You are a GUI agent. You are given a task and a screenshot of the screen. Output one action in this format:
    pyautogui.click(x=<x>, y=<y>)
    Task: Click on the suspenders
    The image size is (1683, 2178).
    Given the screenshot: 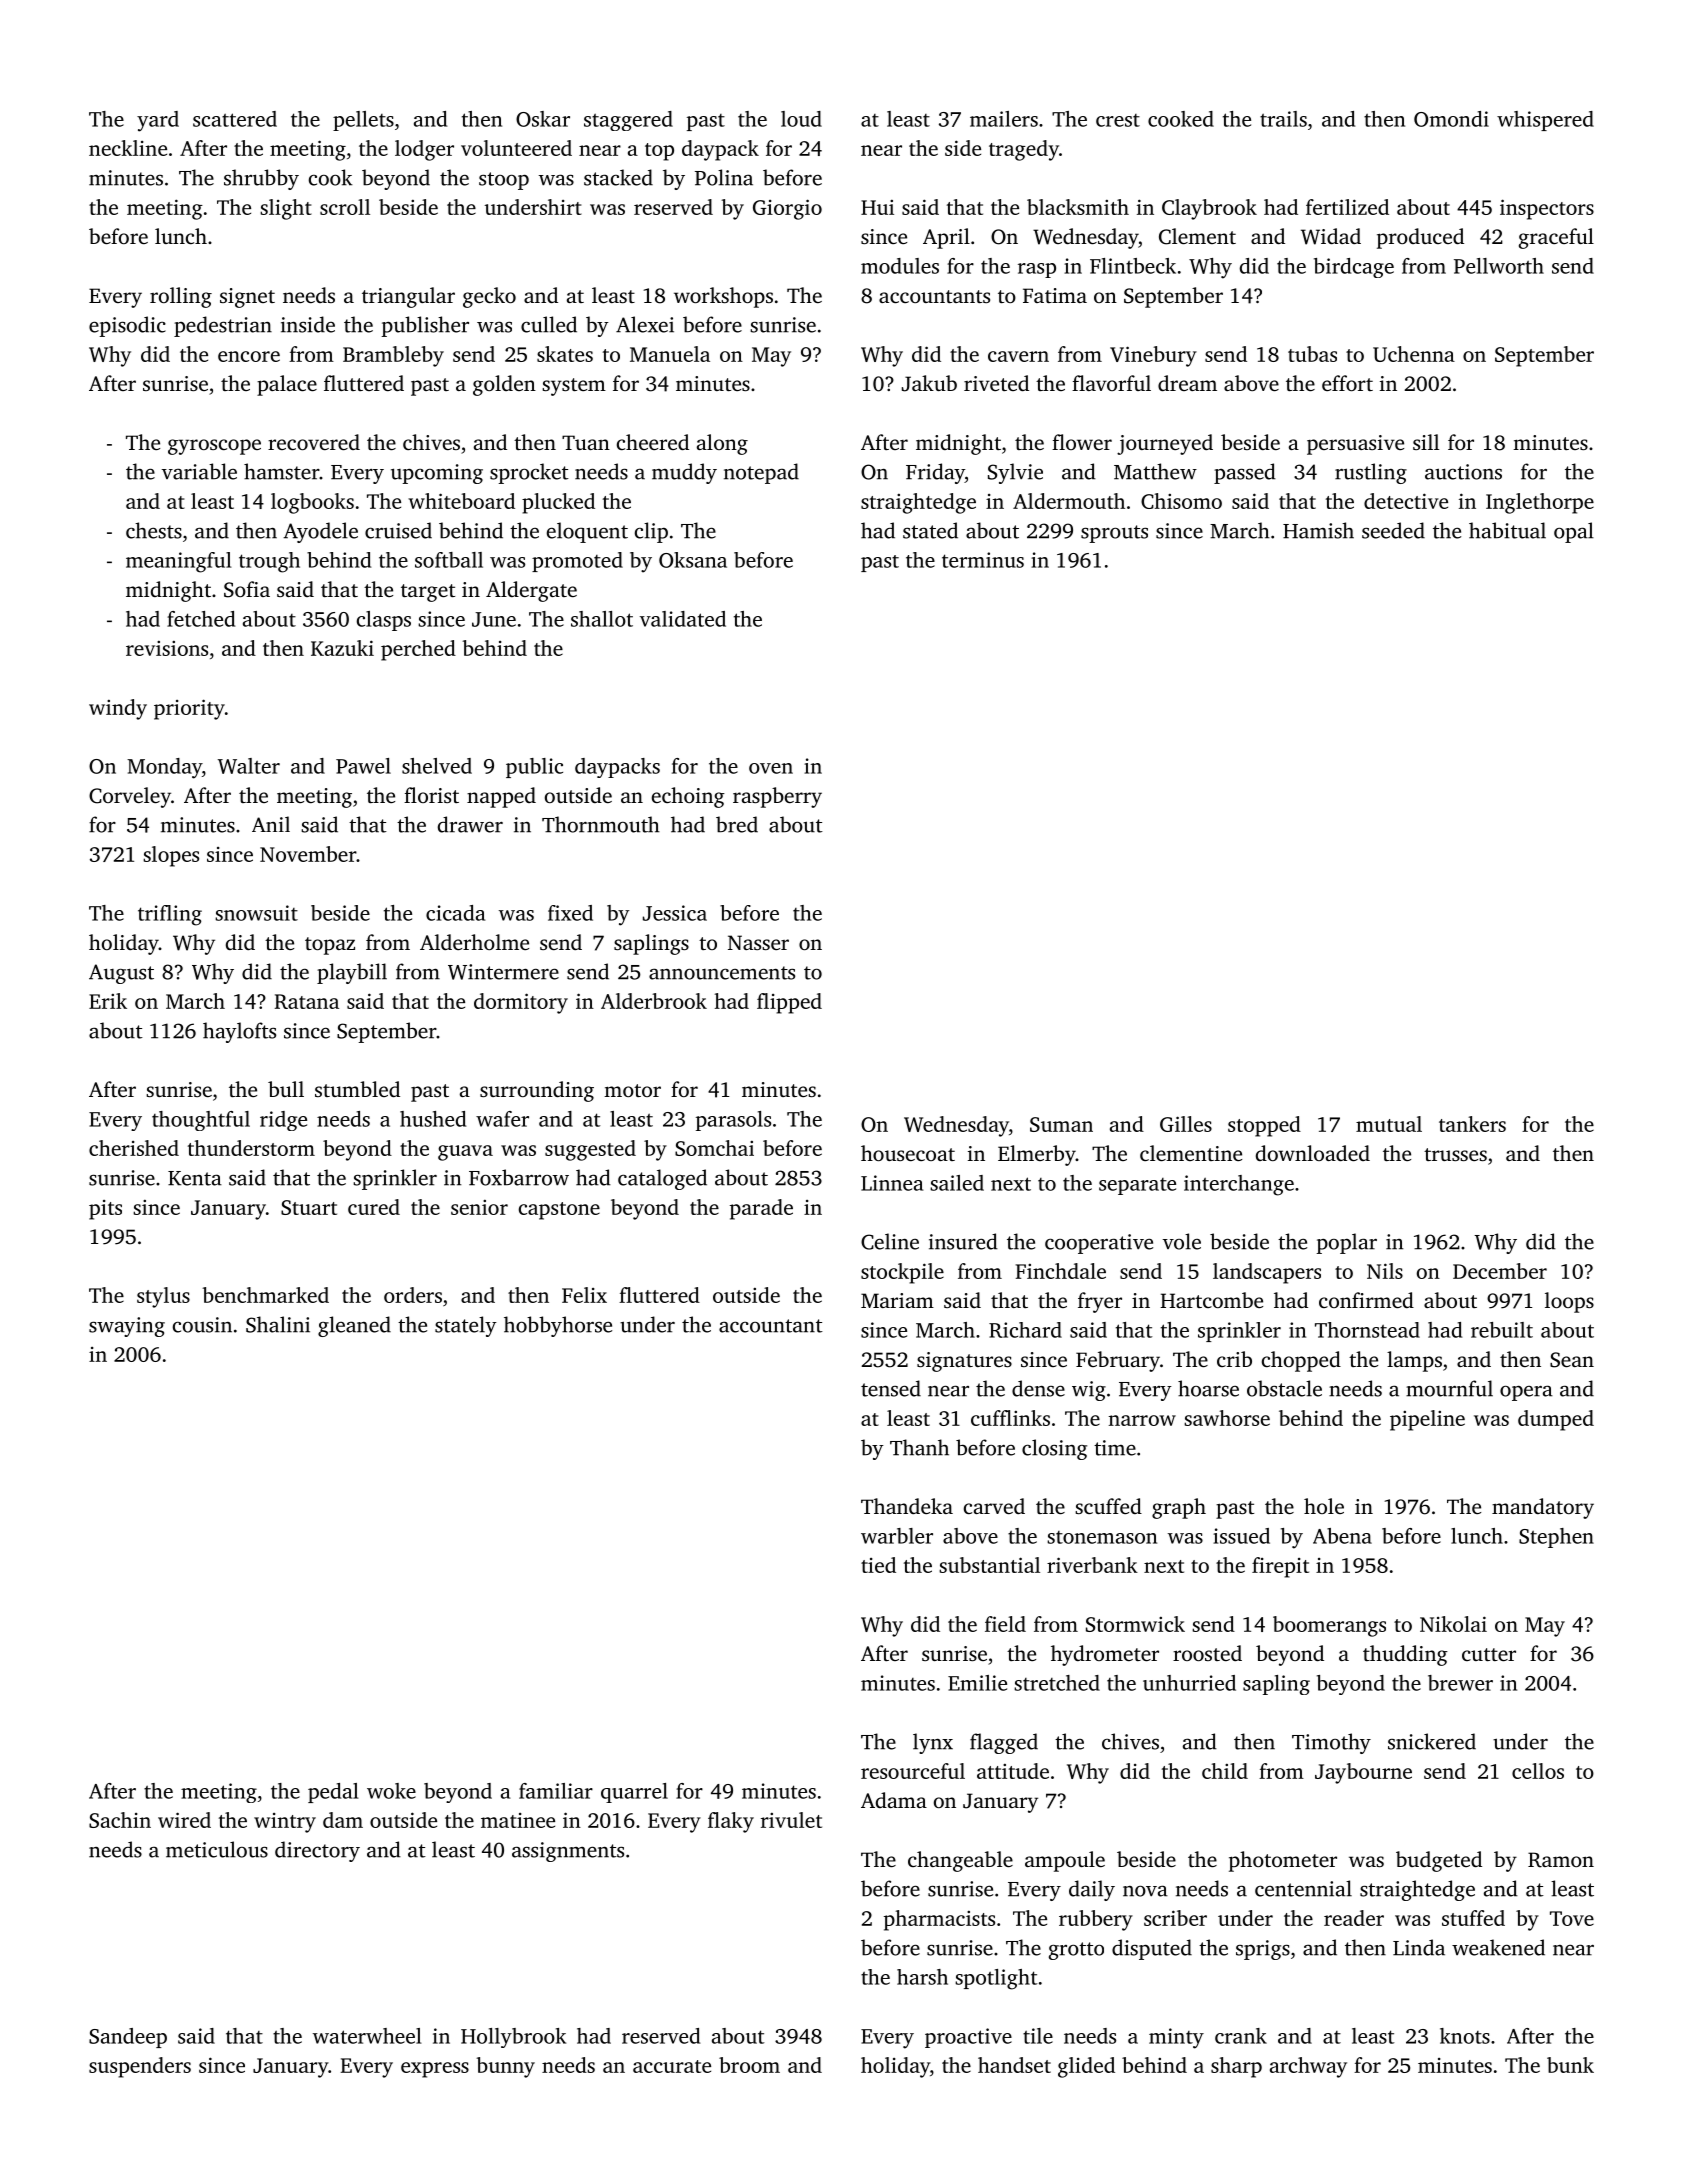 What is the action you would take?
    pyautogui.click(x=140, y=2067)
